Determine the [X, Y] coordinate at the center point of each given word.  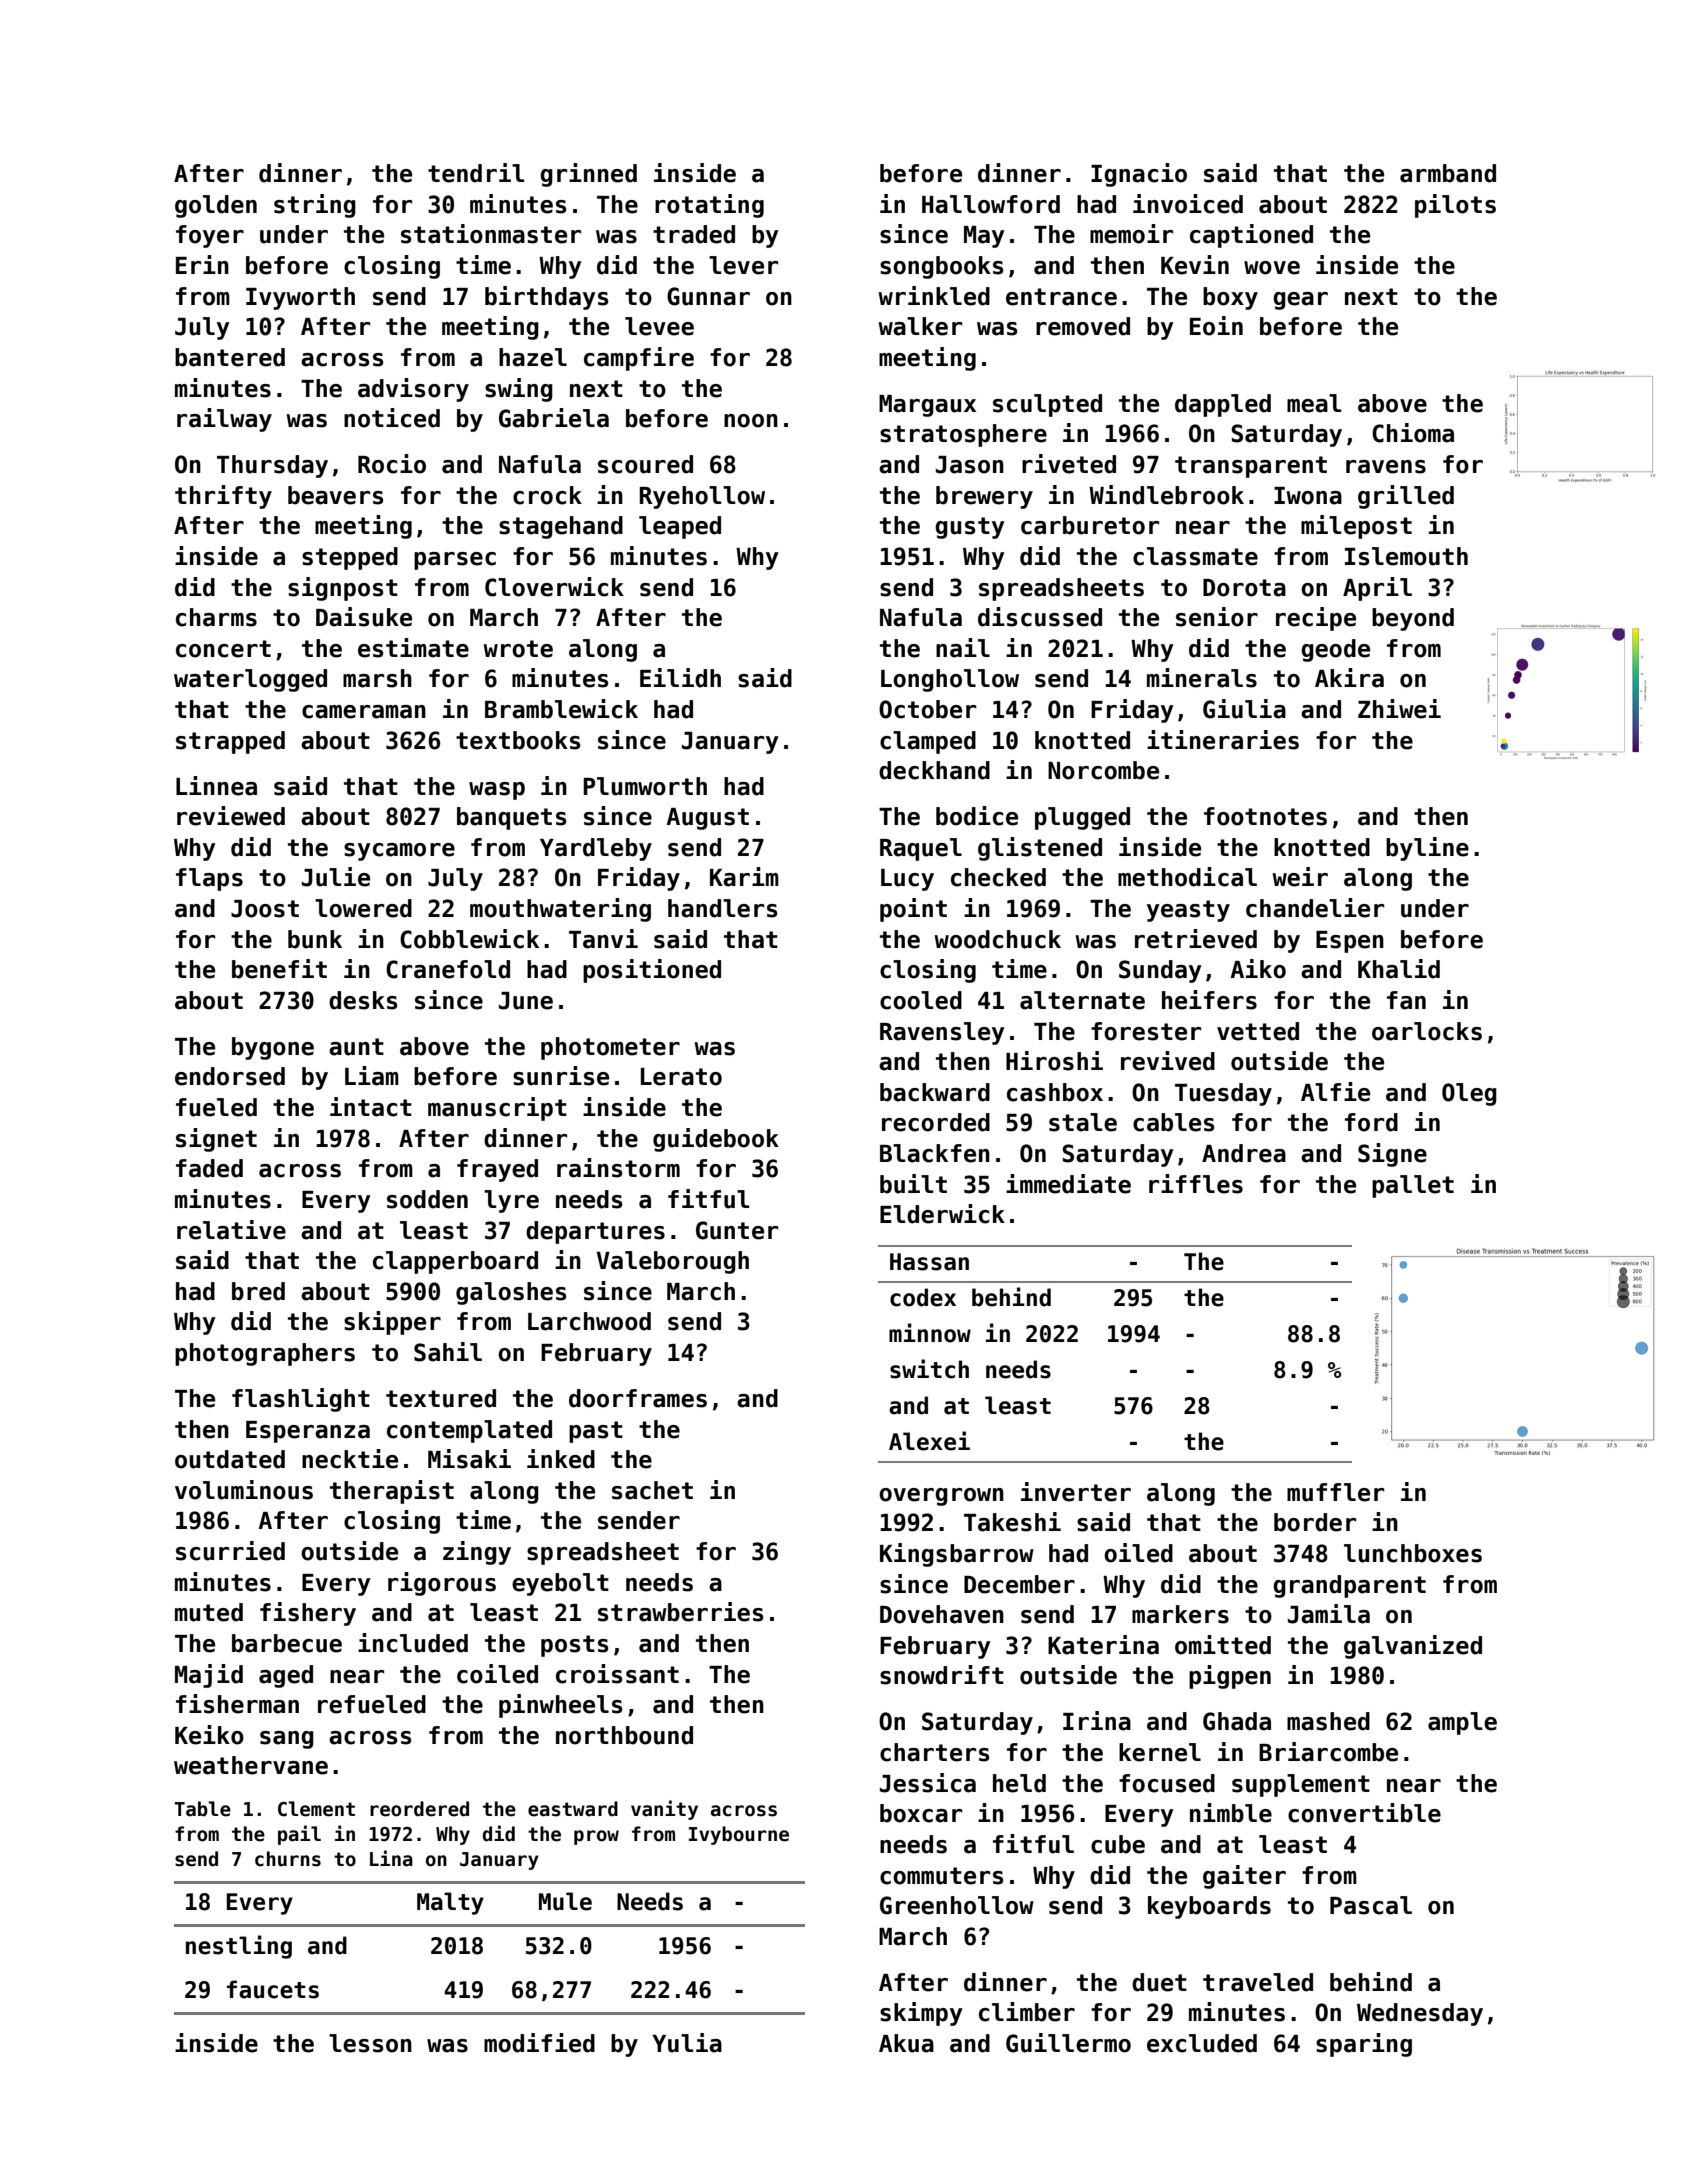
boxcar [921, 1813]
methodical [1187, 877]
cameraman [364, 712]
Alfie [1335, 1092]
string [315, 206]
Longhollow [950, 680]
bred [258, 1291]
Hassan [929, 1262]
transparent [1251, 467]
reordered [419, 1809]
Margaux [927, 406]
